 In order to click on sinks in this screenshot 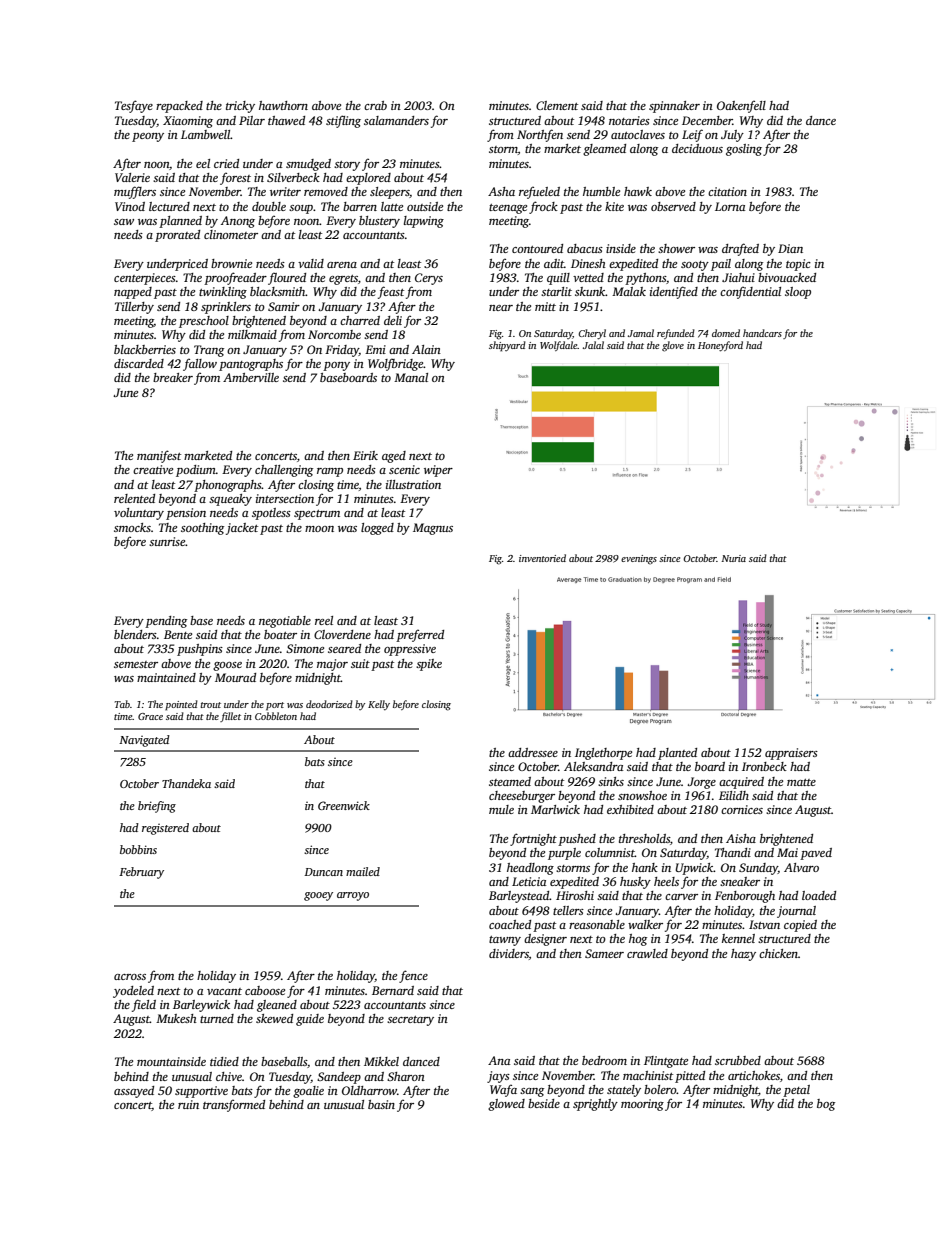, I will do `click(611, 781)`.
